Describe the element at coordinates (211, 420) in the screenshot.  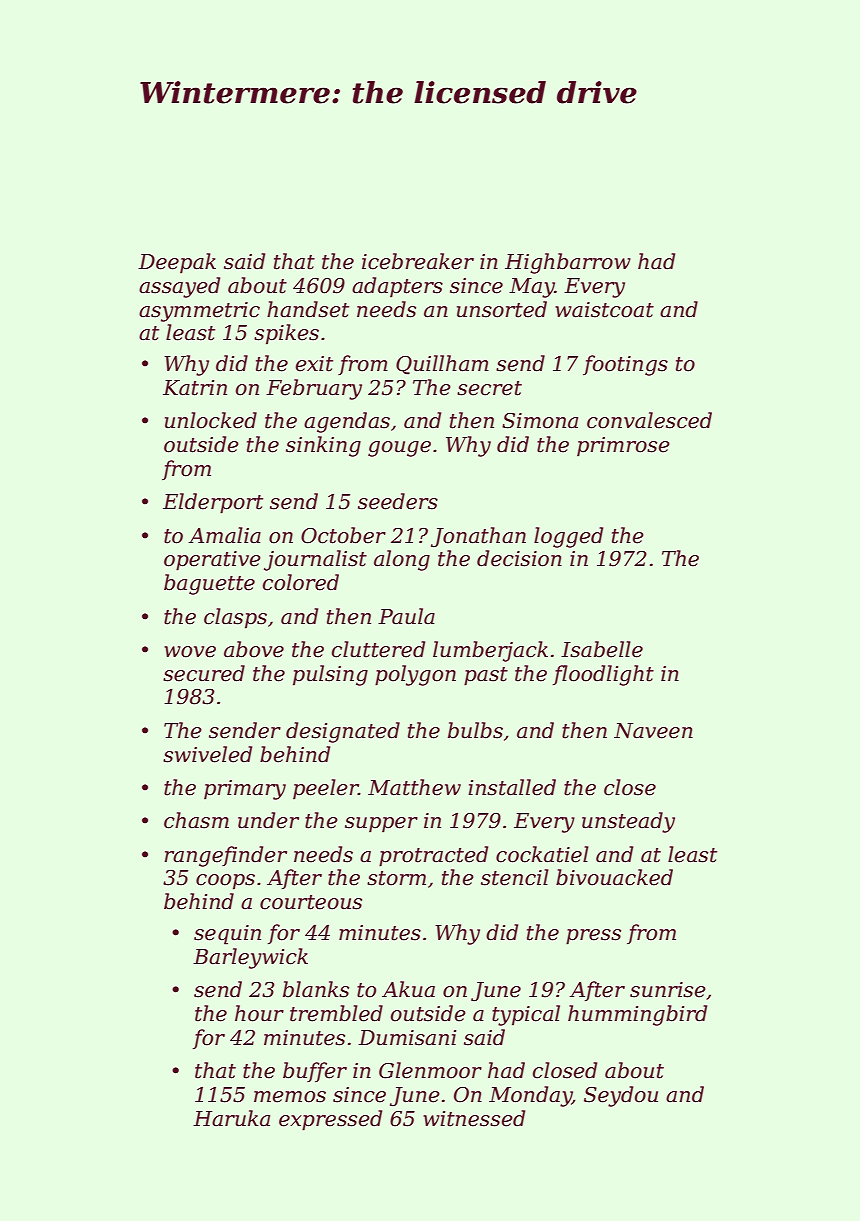
I see `unlocked` at that location.
